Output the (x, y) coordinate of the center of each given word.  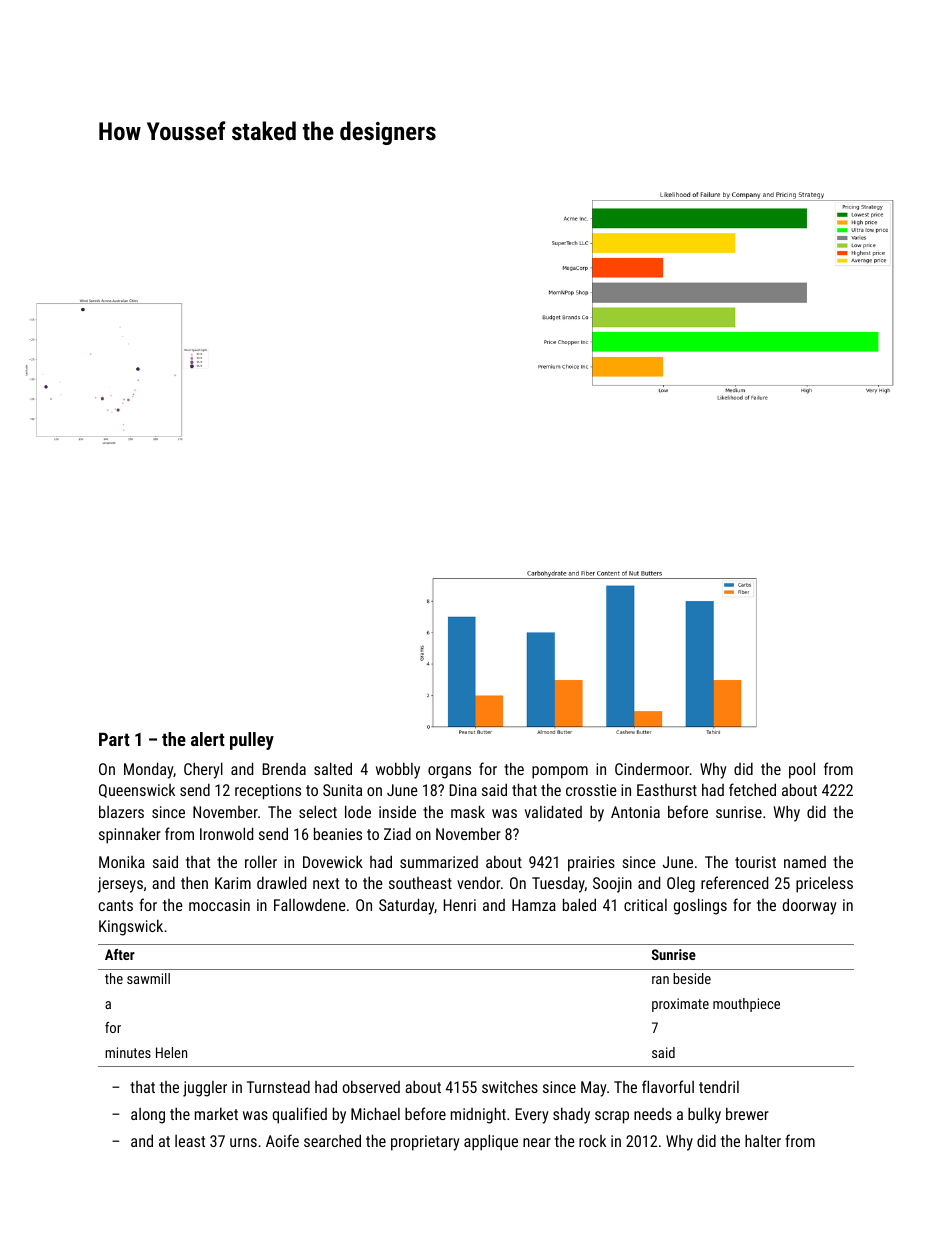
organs (449, 772)
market (216, 1113)
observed (371, 1086)
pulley (252, 741)
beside (692, 978)
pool (802, 770)
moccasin (219, 905)
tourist (755, 862)
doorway (810, 906)
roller (261, 861)
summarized (439, 862)
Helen (171, 1052)
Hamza (534, 905)
